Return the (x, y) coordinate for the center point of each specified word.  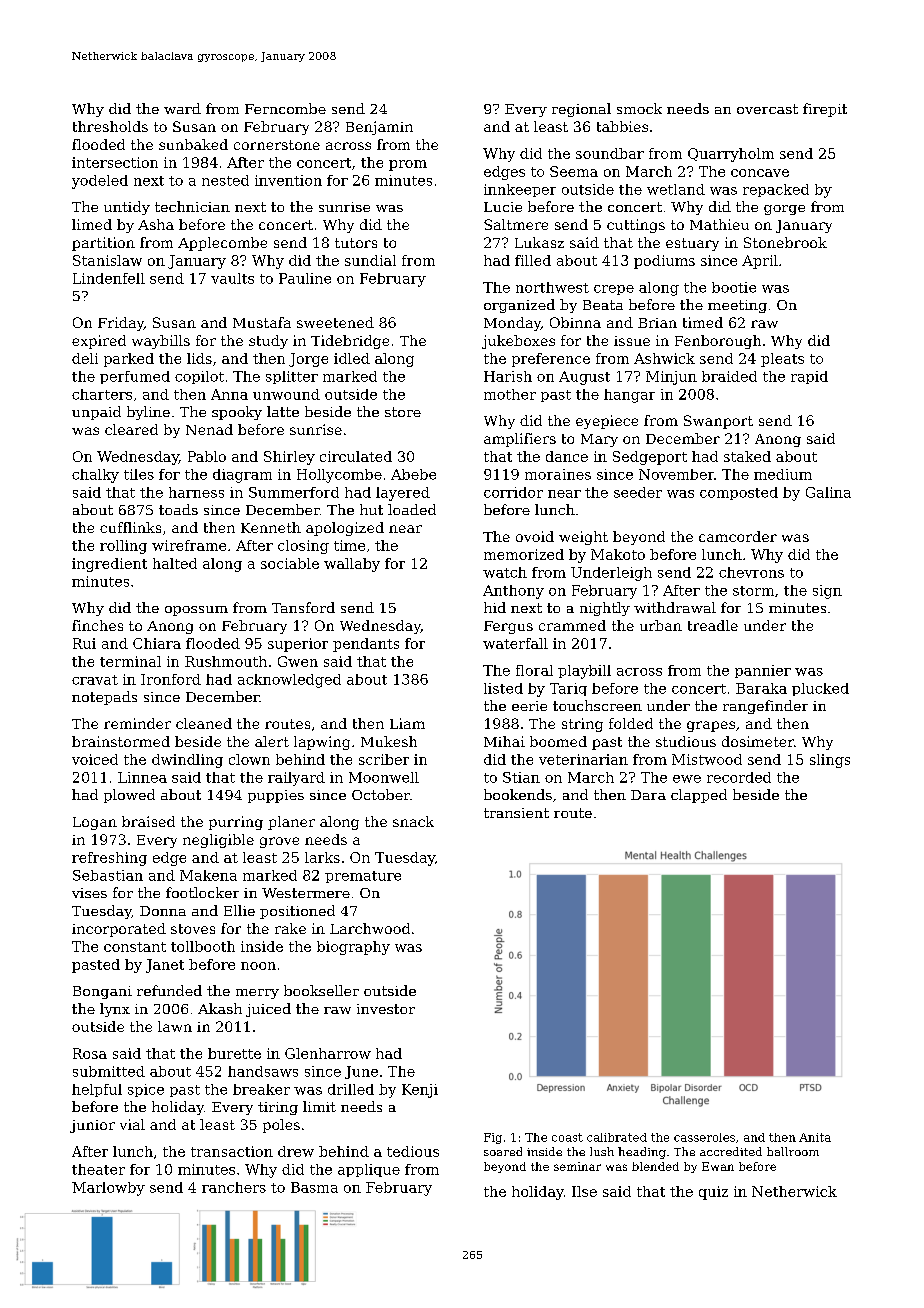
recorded (739, 777)
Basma (314, 1187)
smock (639, 108)
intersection (115, 162)
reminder (137, 723)
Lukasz (539, 242)
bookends (518, 794)
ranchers (234, 1187)
